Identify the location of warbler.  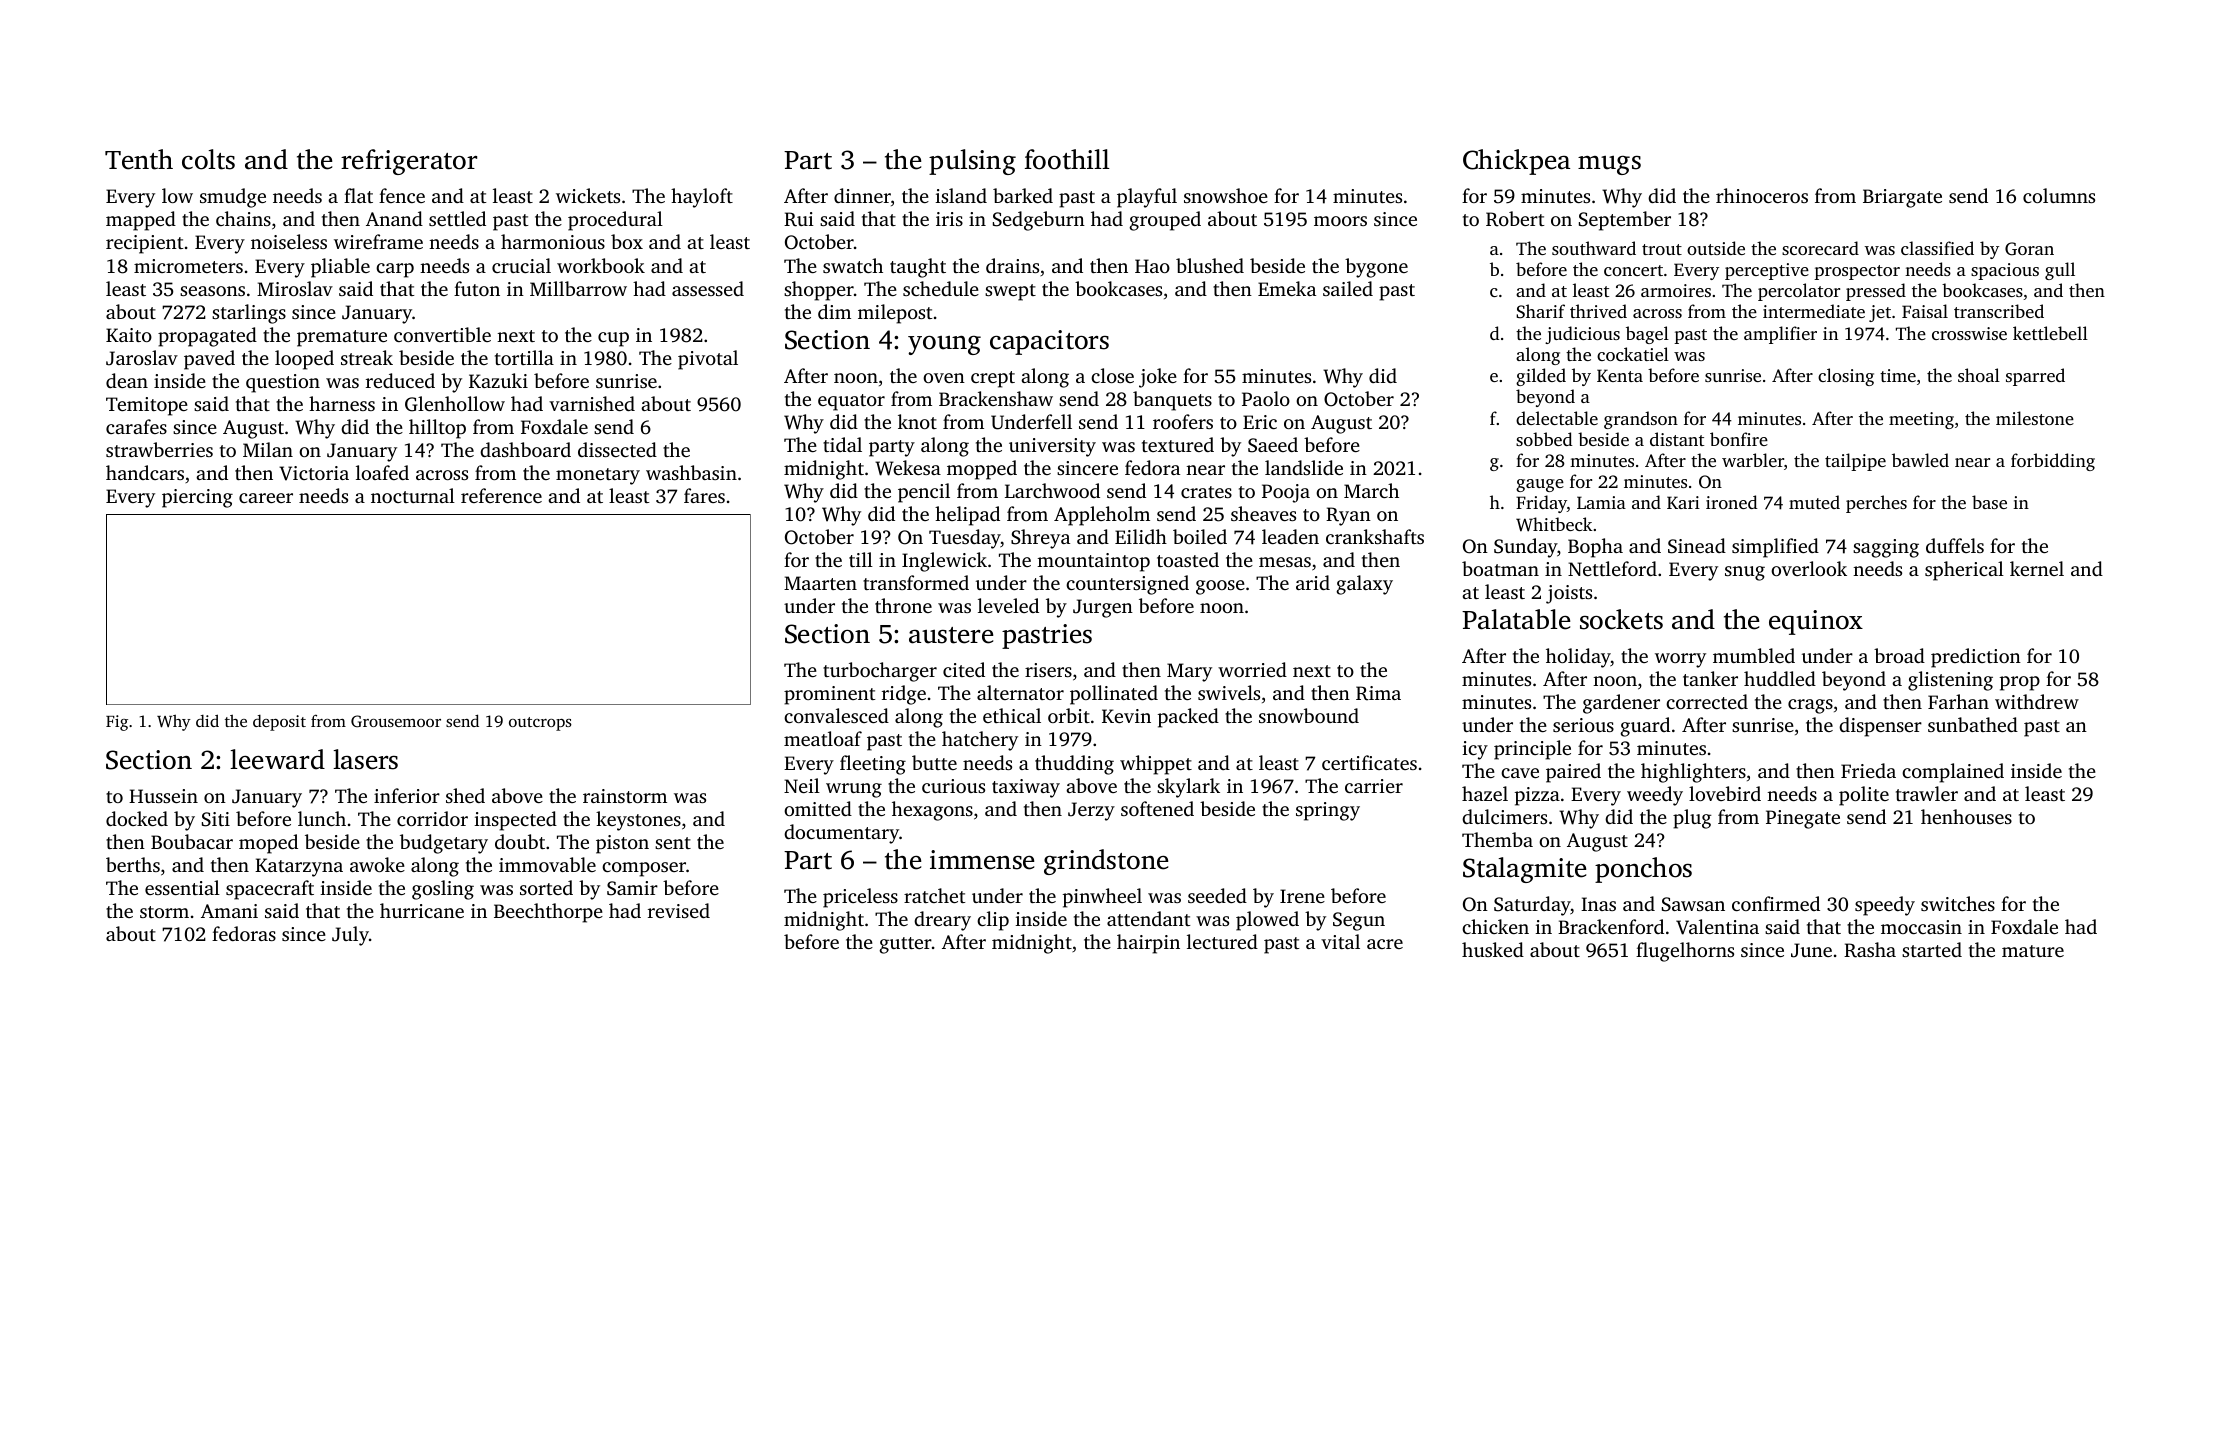
(1753, 460).
